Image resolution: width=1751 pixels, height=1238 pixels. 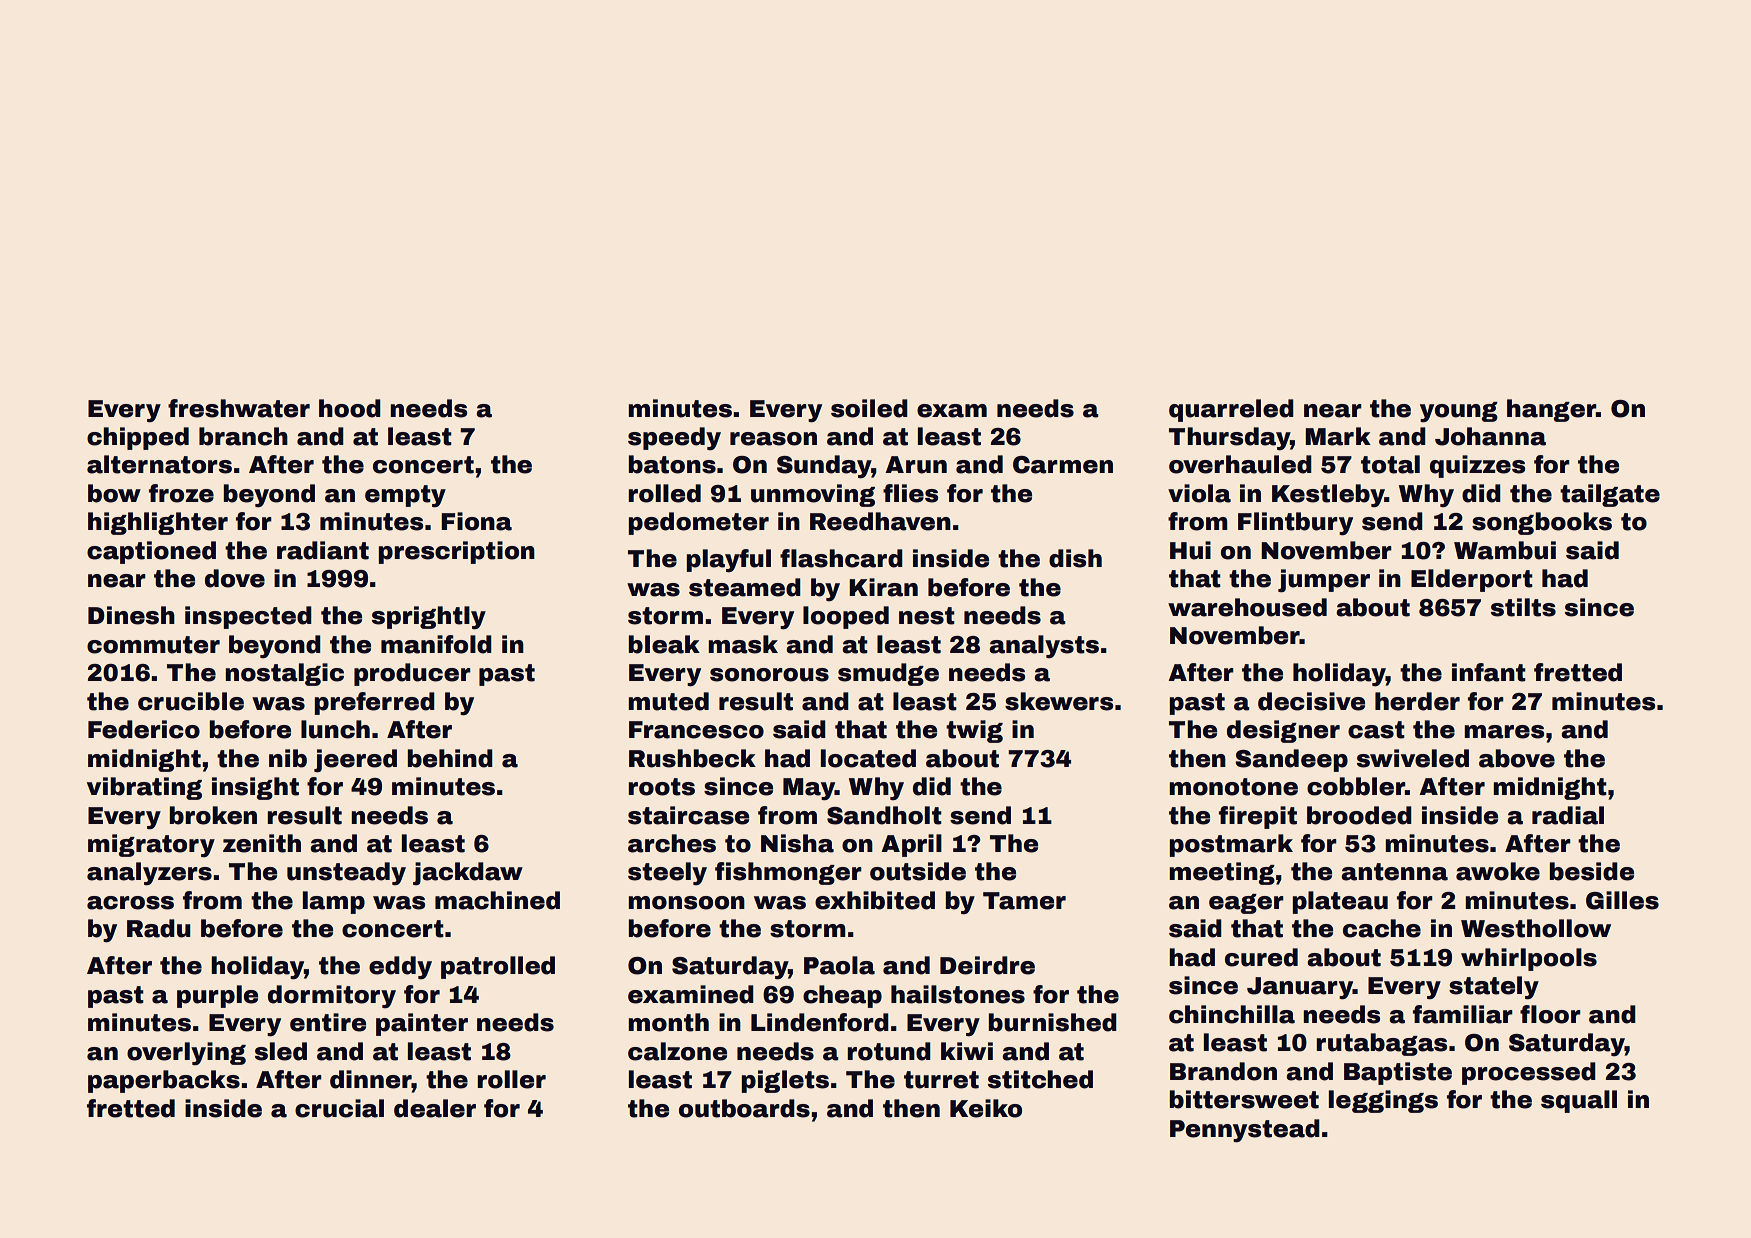 What do you see at coordinates (1463, 1014) in the document?
I see `familiar` at bounding box center [1463, 1014].
